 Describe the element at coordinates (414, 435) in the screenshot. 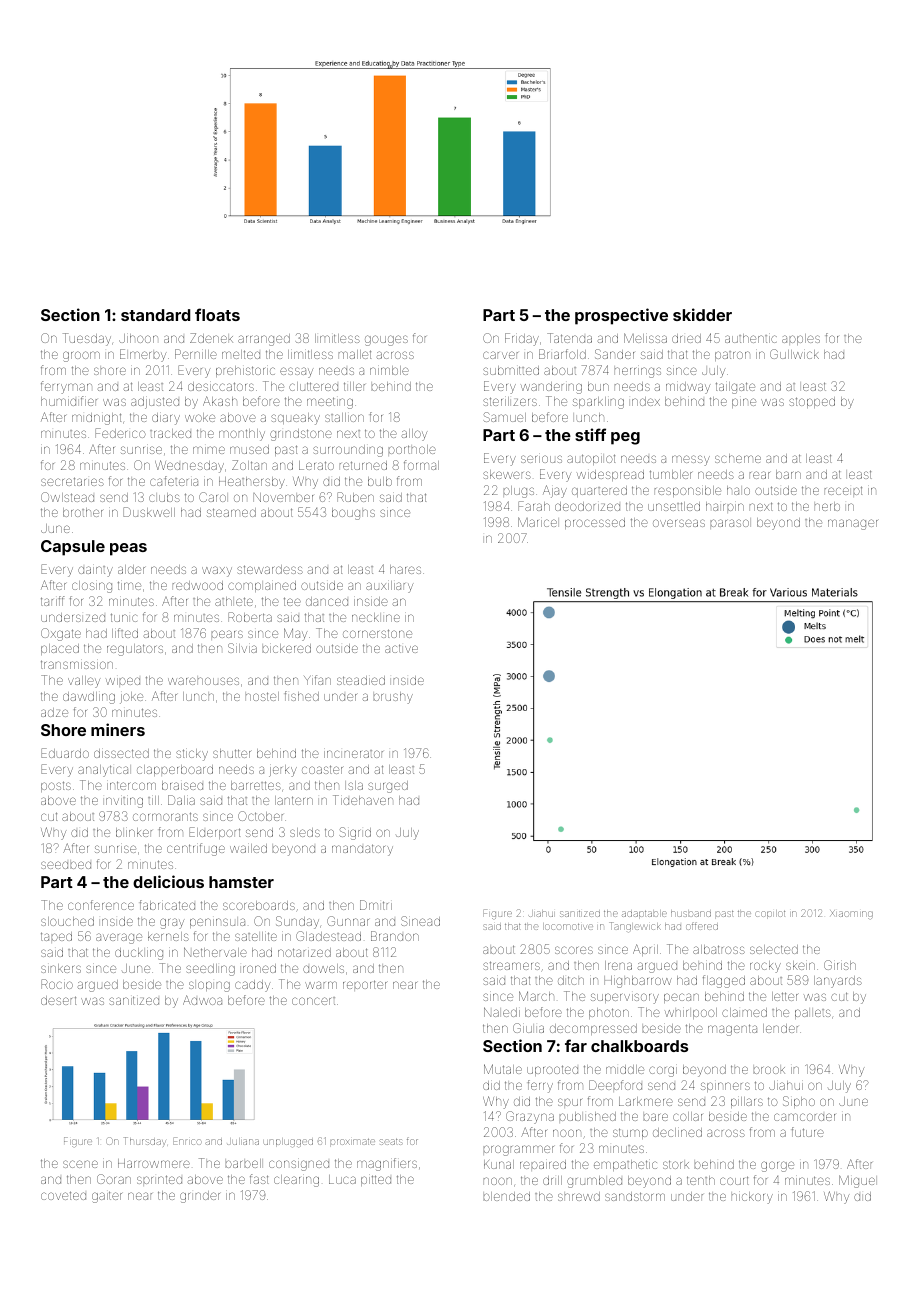

I see `alloy` at that location.
